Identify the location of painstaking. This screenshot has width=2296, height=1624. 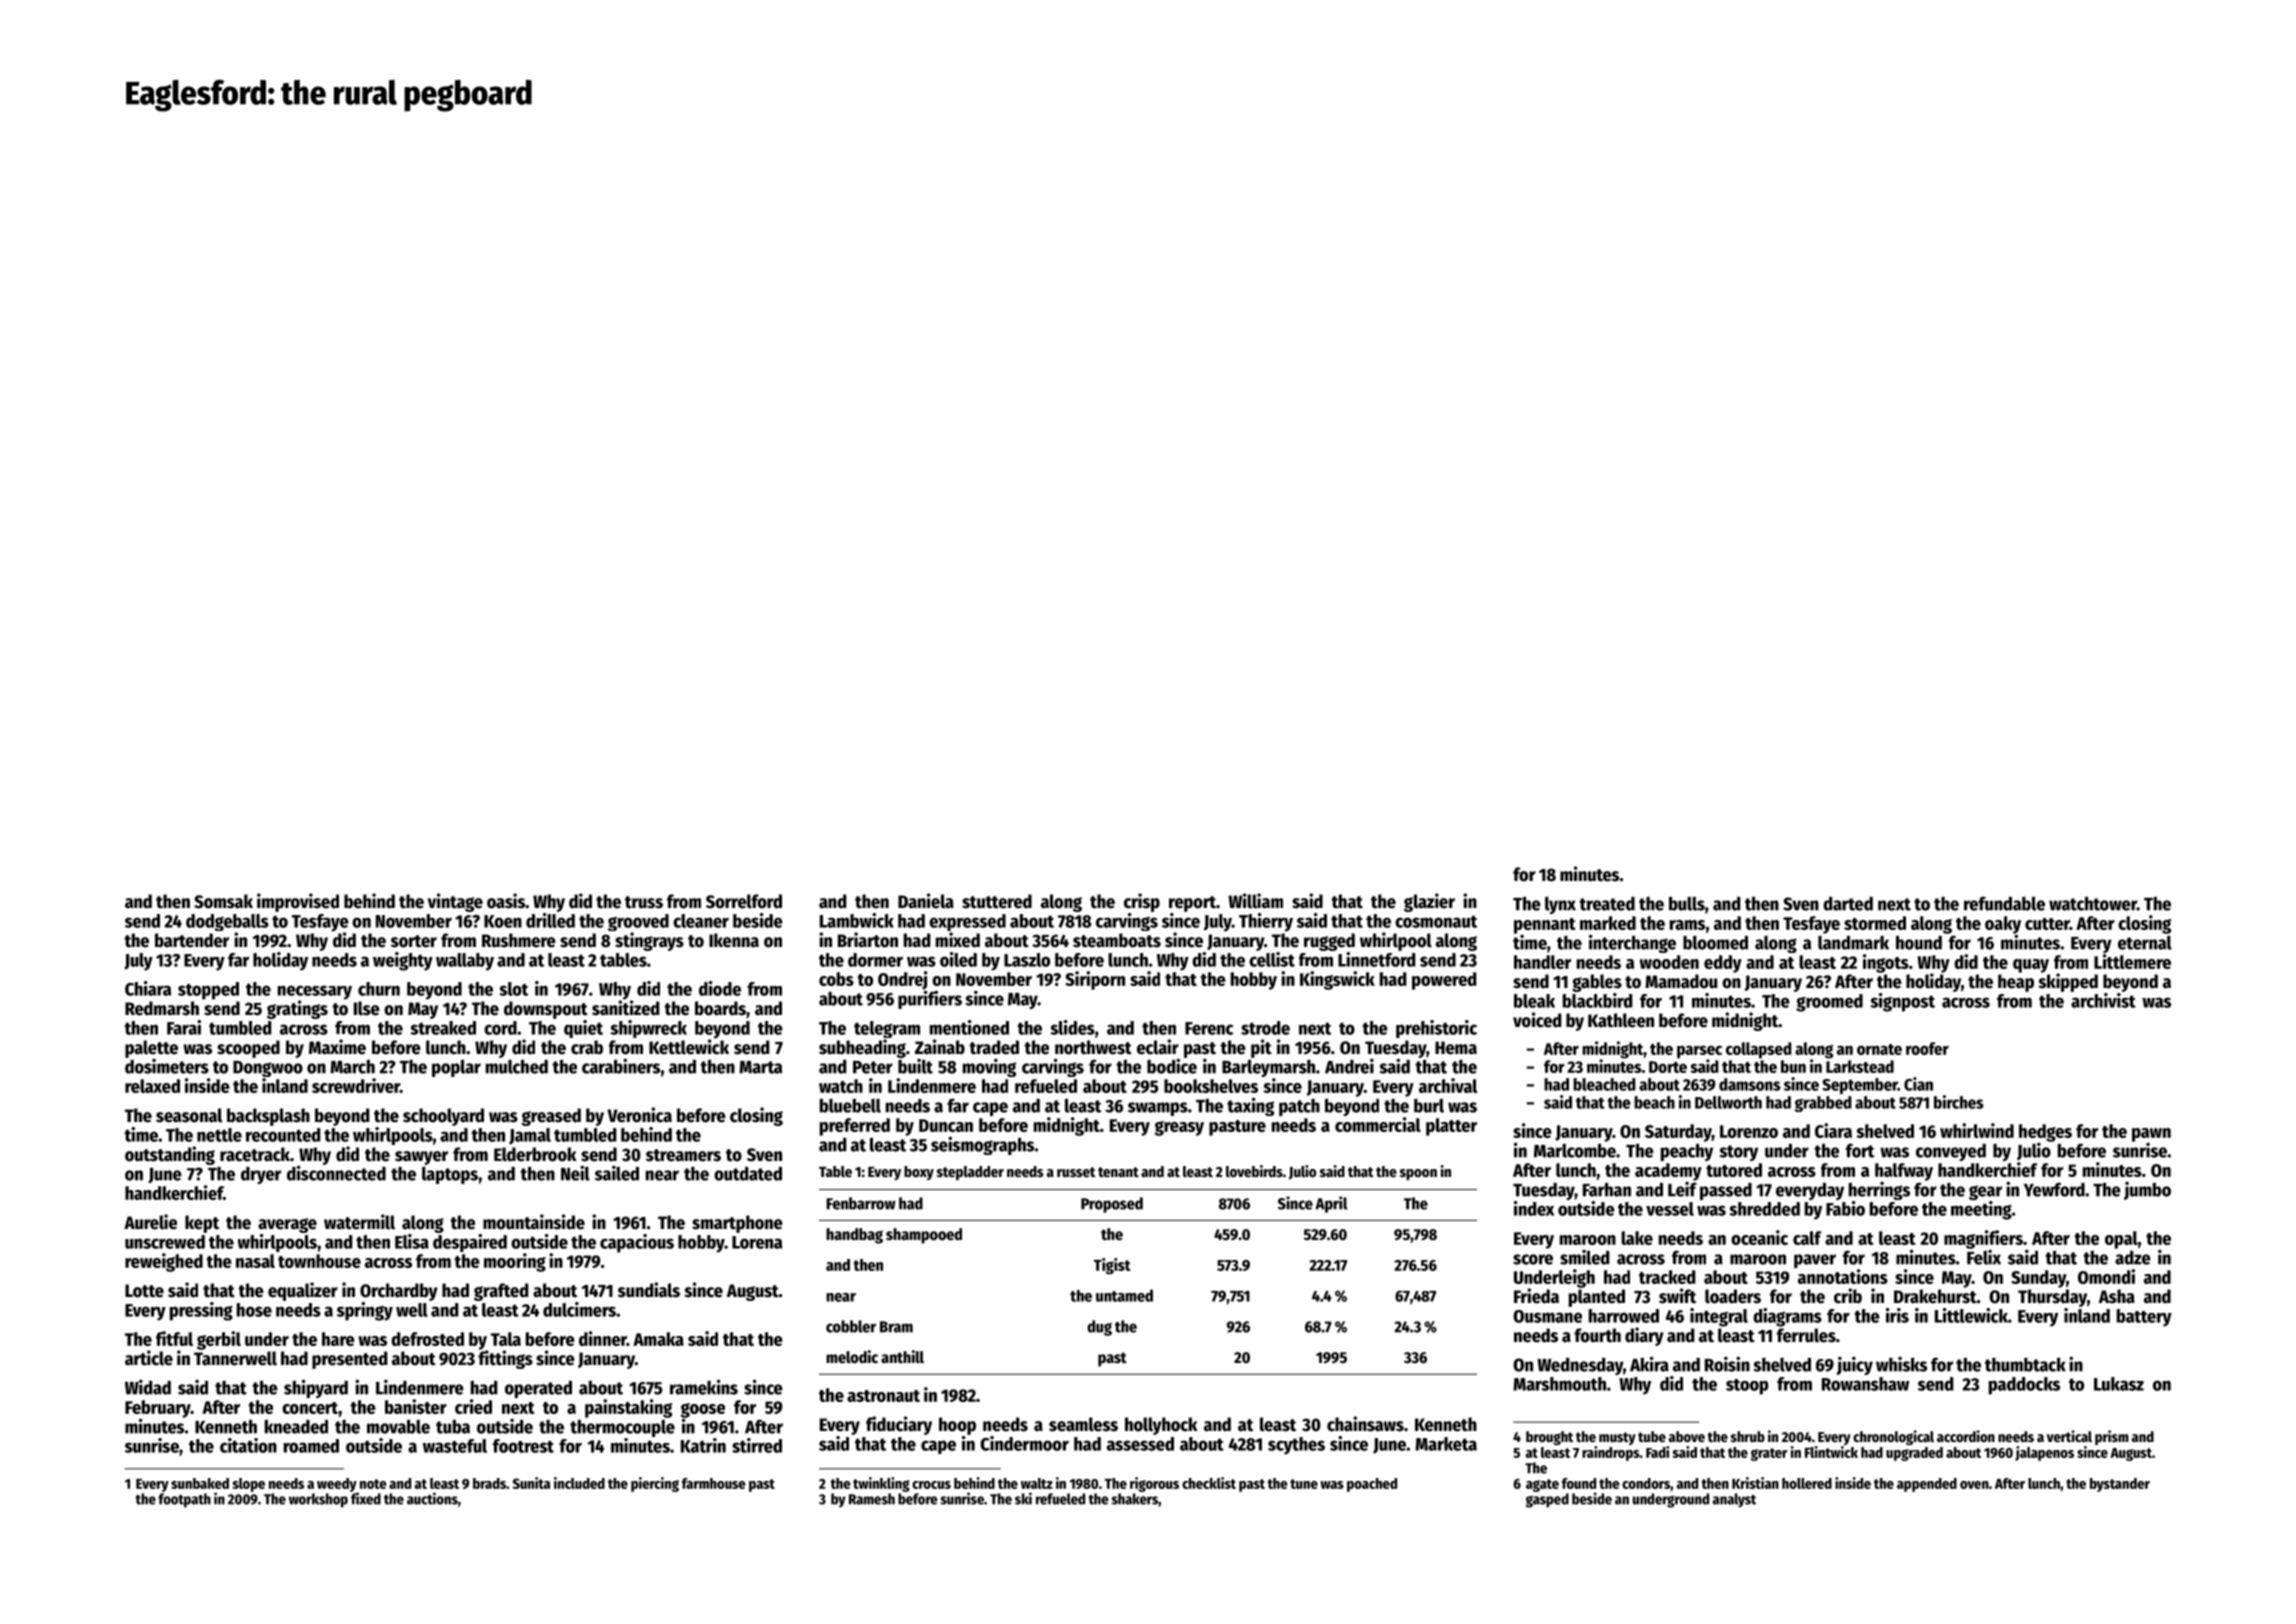
(628, 1408).
